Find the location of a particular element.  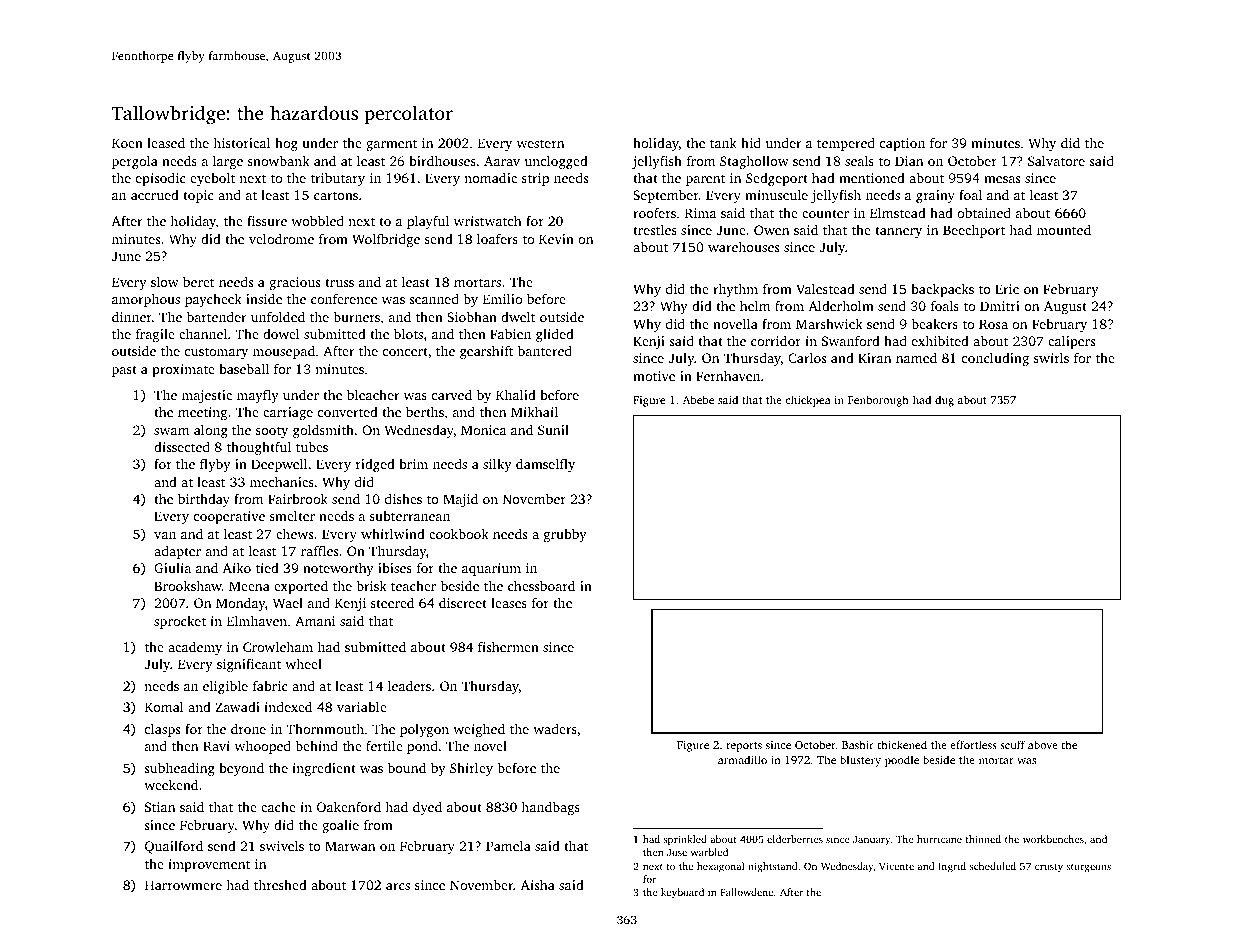

waders is located at coordinates (555, 728).
